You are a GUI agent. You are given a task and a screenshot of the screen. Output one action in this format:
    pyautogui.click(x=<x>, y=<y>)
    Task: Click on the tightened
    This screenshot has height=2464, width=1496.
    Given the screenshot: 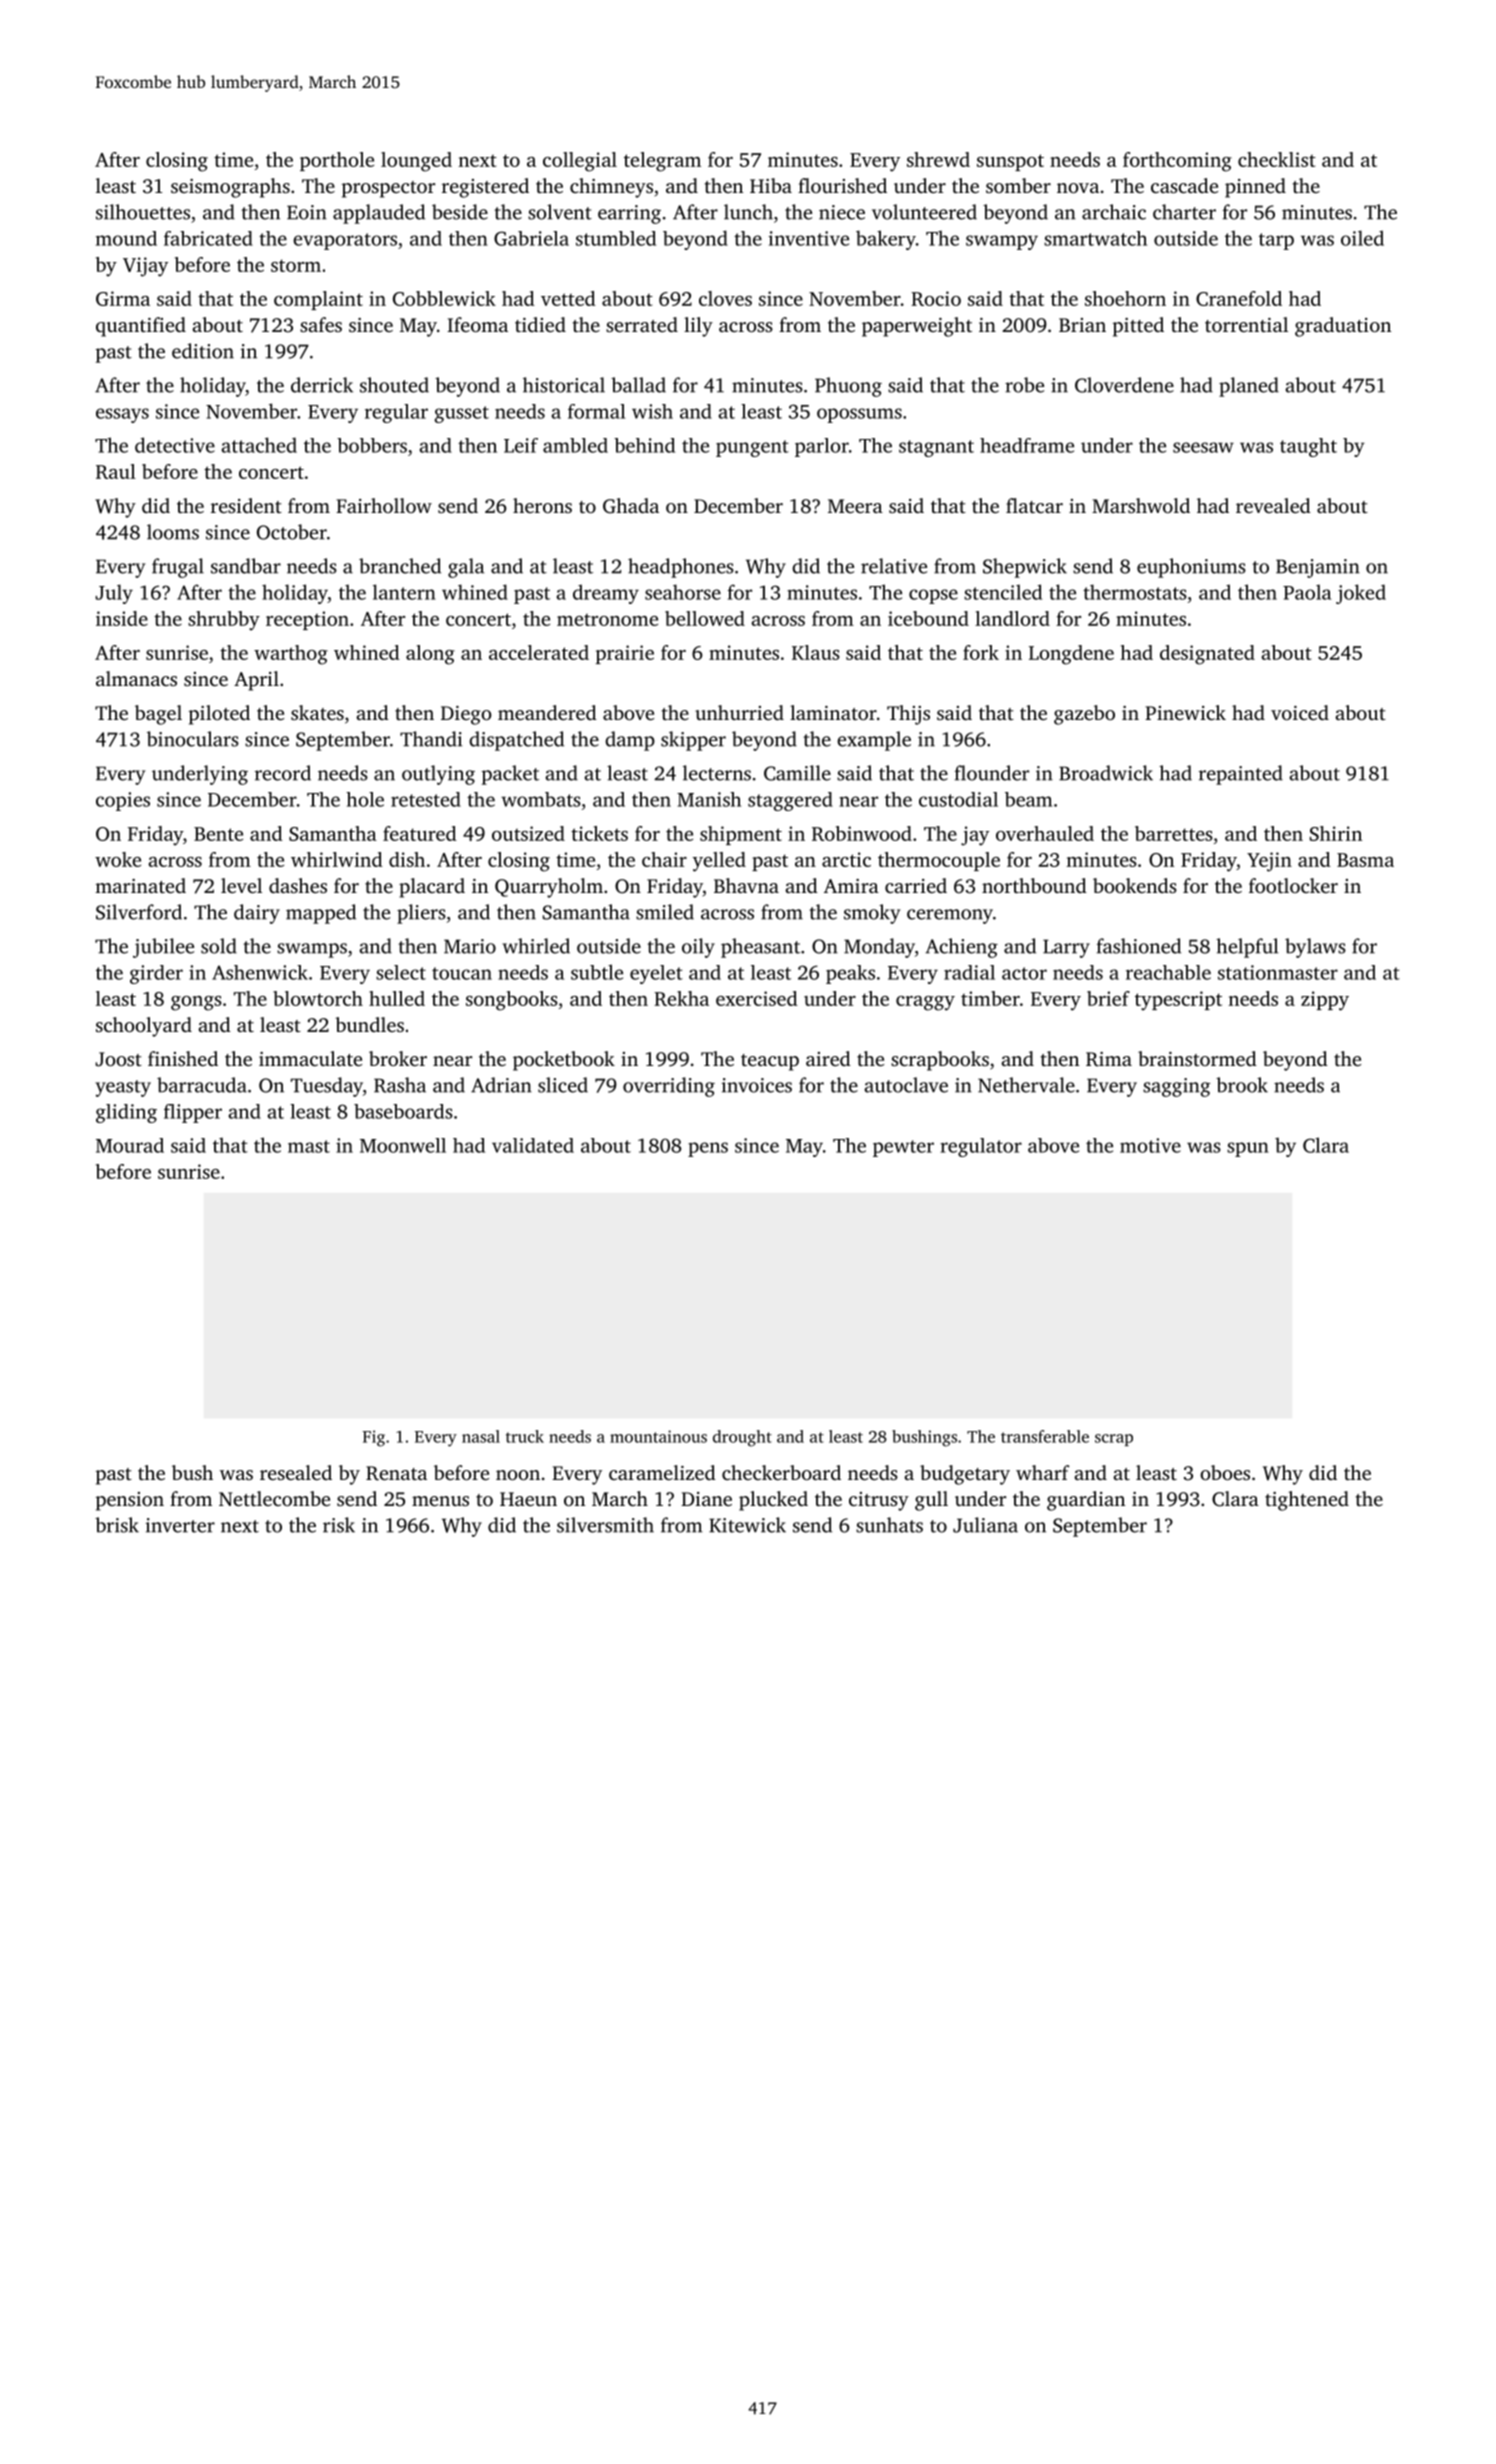 What is the action you would take?
    pyautogui.click(x=1307, y=1501)
